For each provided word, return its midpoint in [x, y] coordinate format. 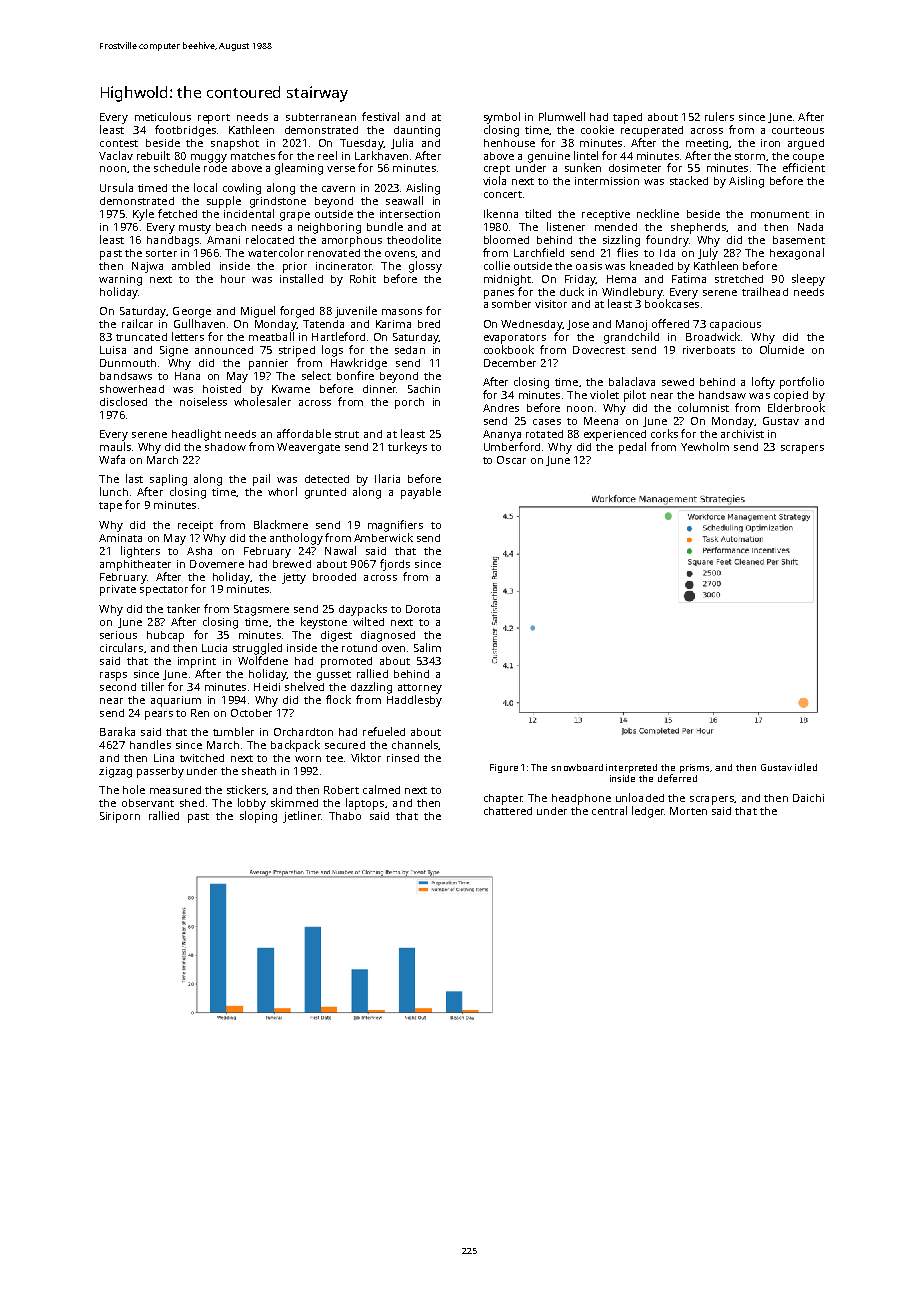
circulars [121, 647]
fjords [395, 565]
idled [806, 767]
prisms [695, 768]
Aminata [120, 538]
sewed [678, 382]
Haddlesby [414, 701]
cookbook [509, 349]
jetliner [302, 817]
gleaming [299, 169]
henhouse [509, 143]
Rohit [363, 279]
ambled [191, 265]
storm [750, 156]
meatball [271, 336]
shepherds [698, 228]
